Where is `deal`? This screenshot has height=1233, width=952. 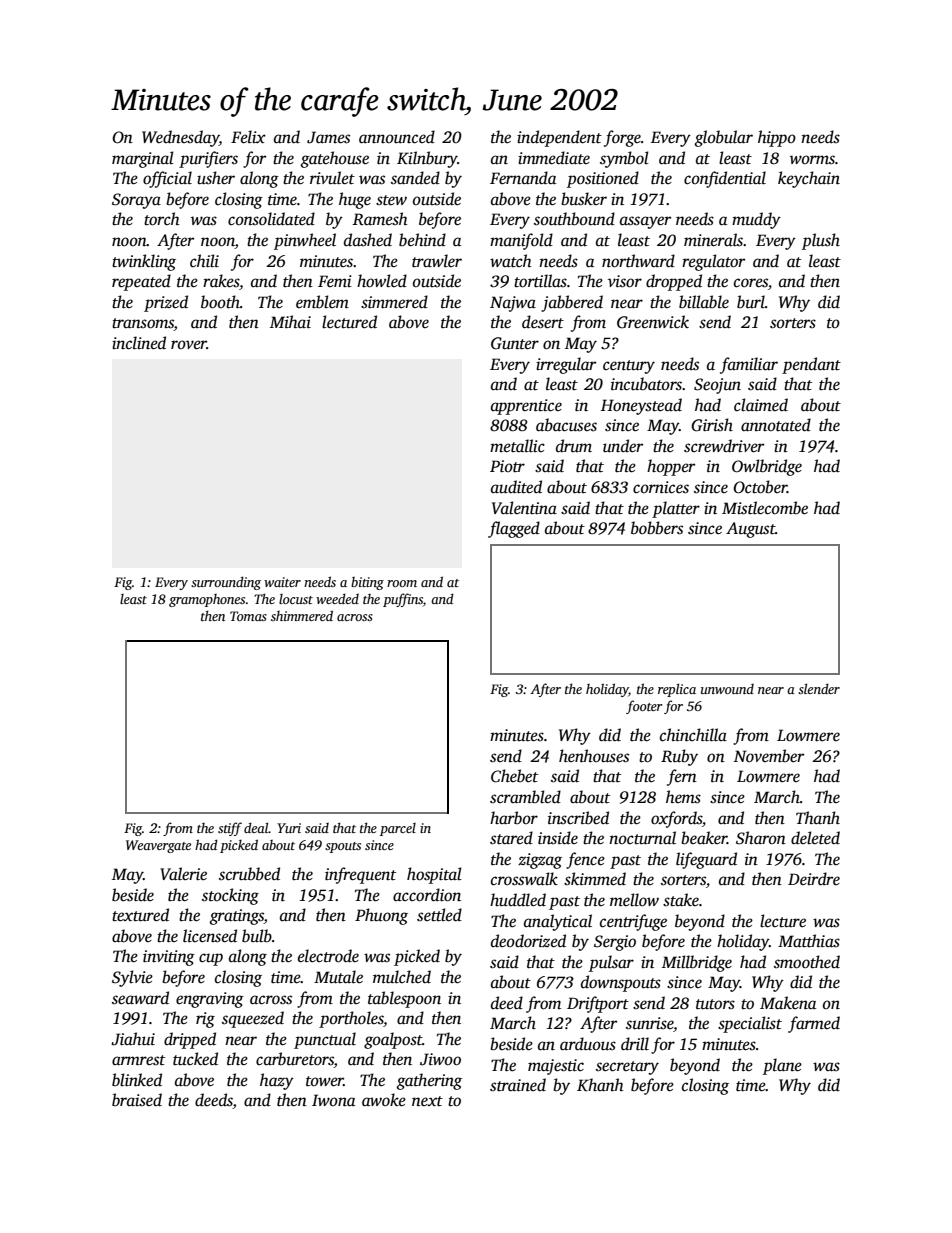
deal is located at coordinates (256, 827).
